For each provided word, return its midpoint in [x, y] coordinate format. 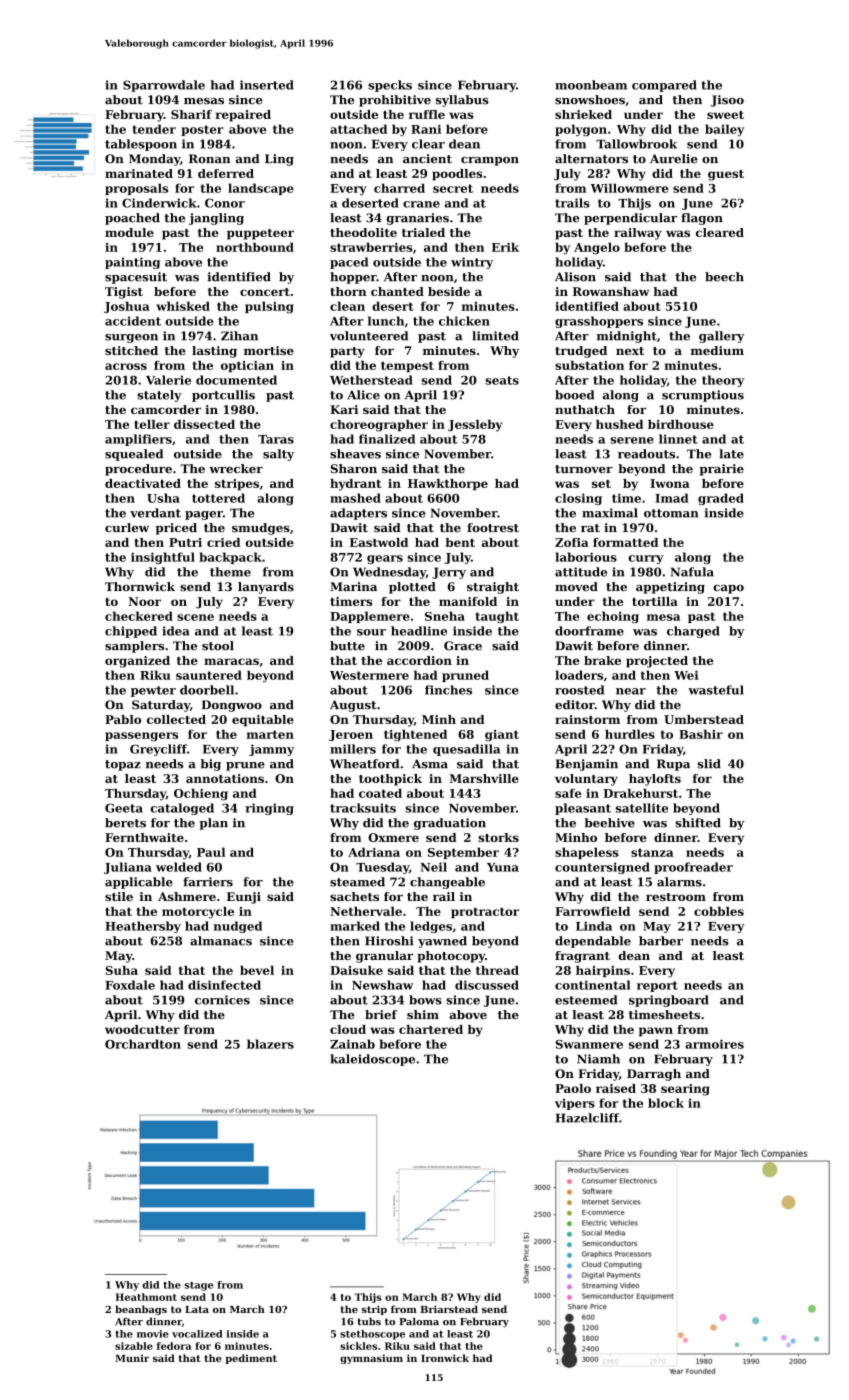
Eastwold [379, 542]
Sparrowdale [164, 86]
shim [423, 1014]
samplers [134, 647]
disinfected [224, 985]
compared [664, 86]
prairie [722, 470]
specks [390, 86]
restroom [676, 897]
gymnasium [371, 1359]
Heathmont [146, 1297]
